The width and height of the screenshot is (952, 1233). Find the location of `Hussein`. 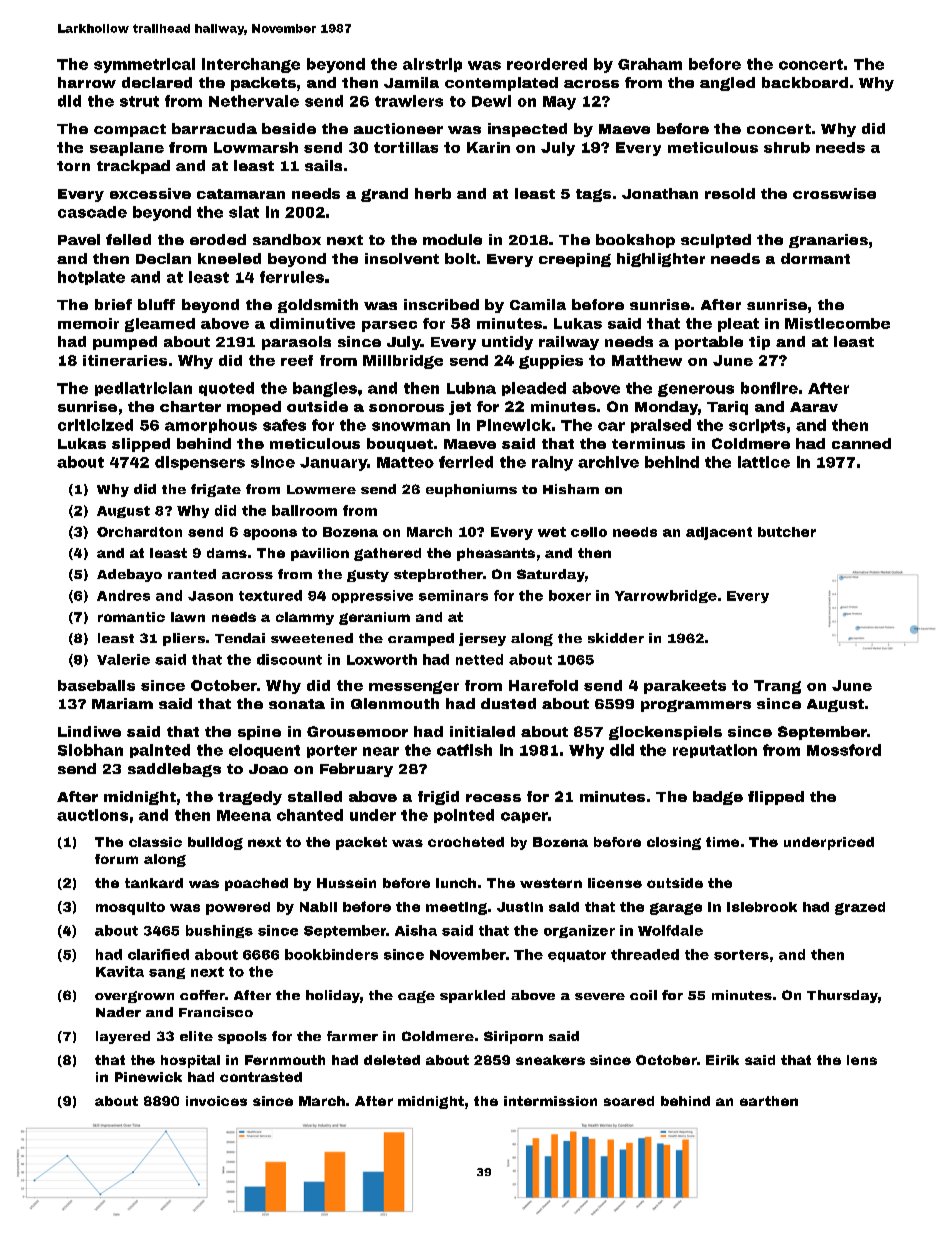

Hussein is located at coordinates (346, 883).
